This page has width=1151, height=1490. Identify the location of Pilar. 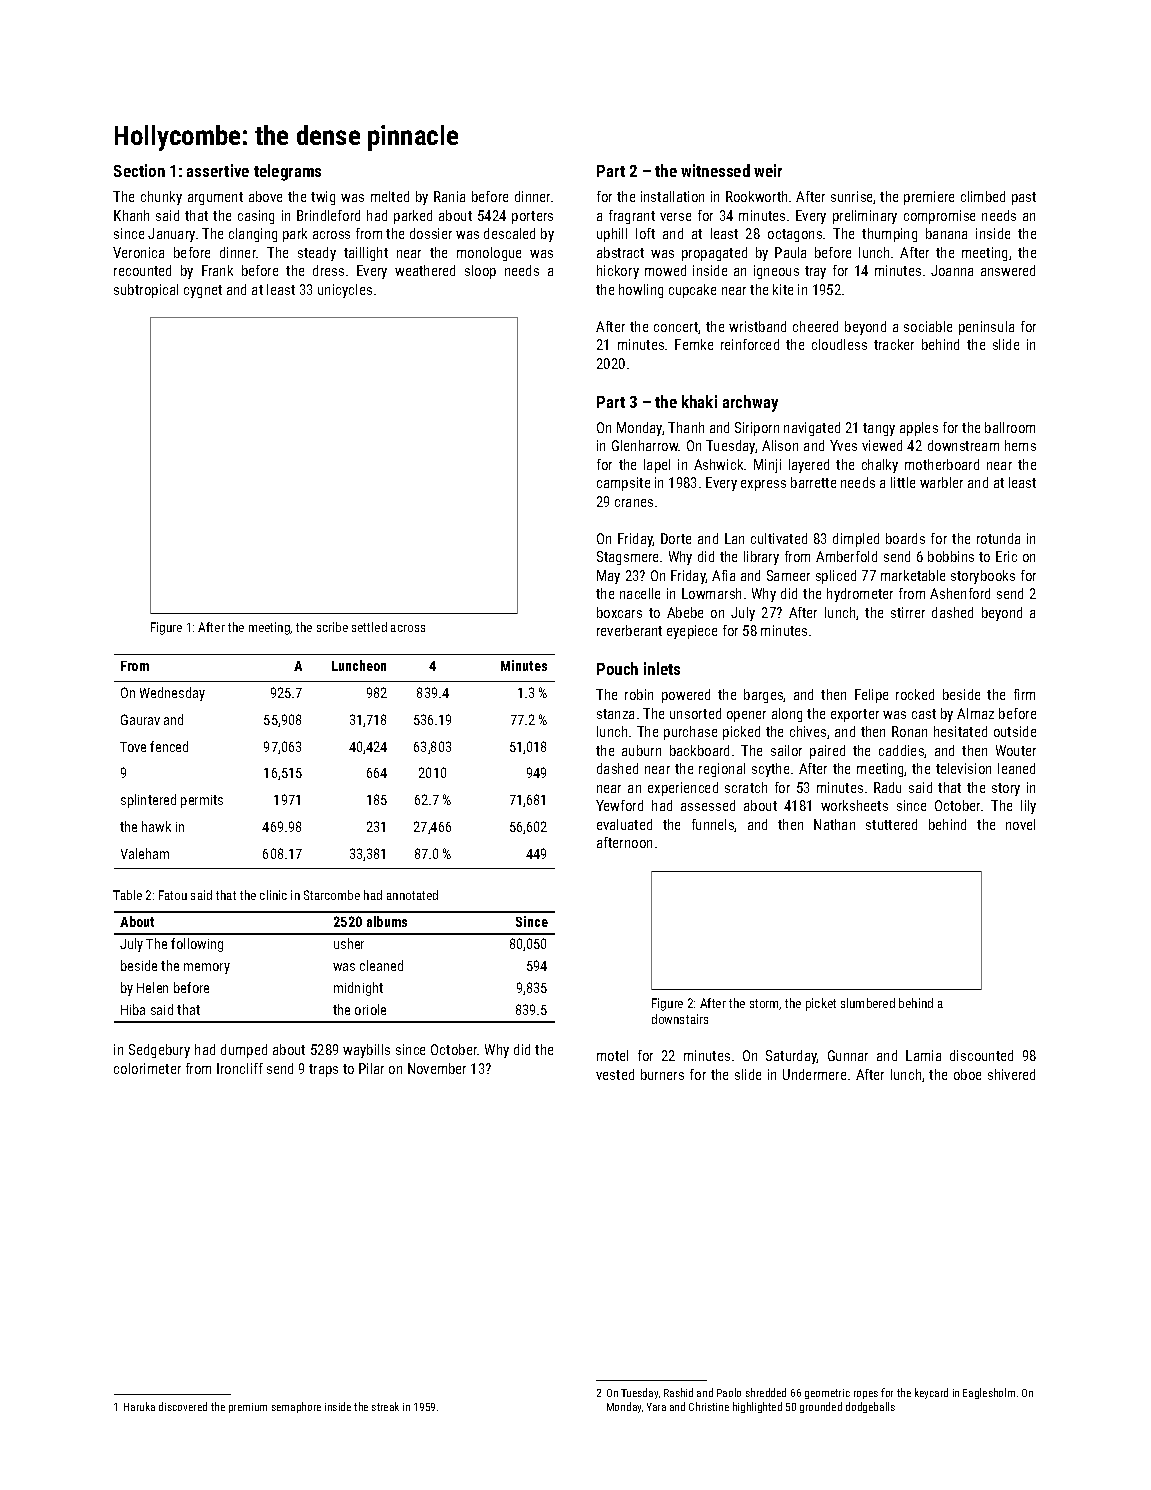
(371, 1068).
